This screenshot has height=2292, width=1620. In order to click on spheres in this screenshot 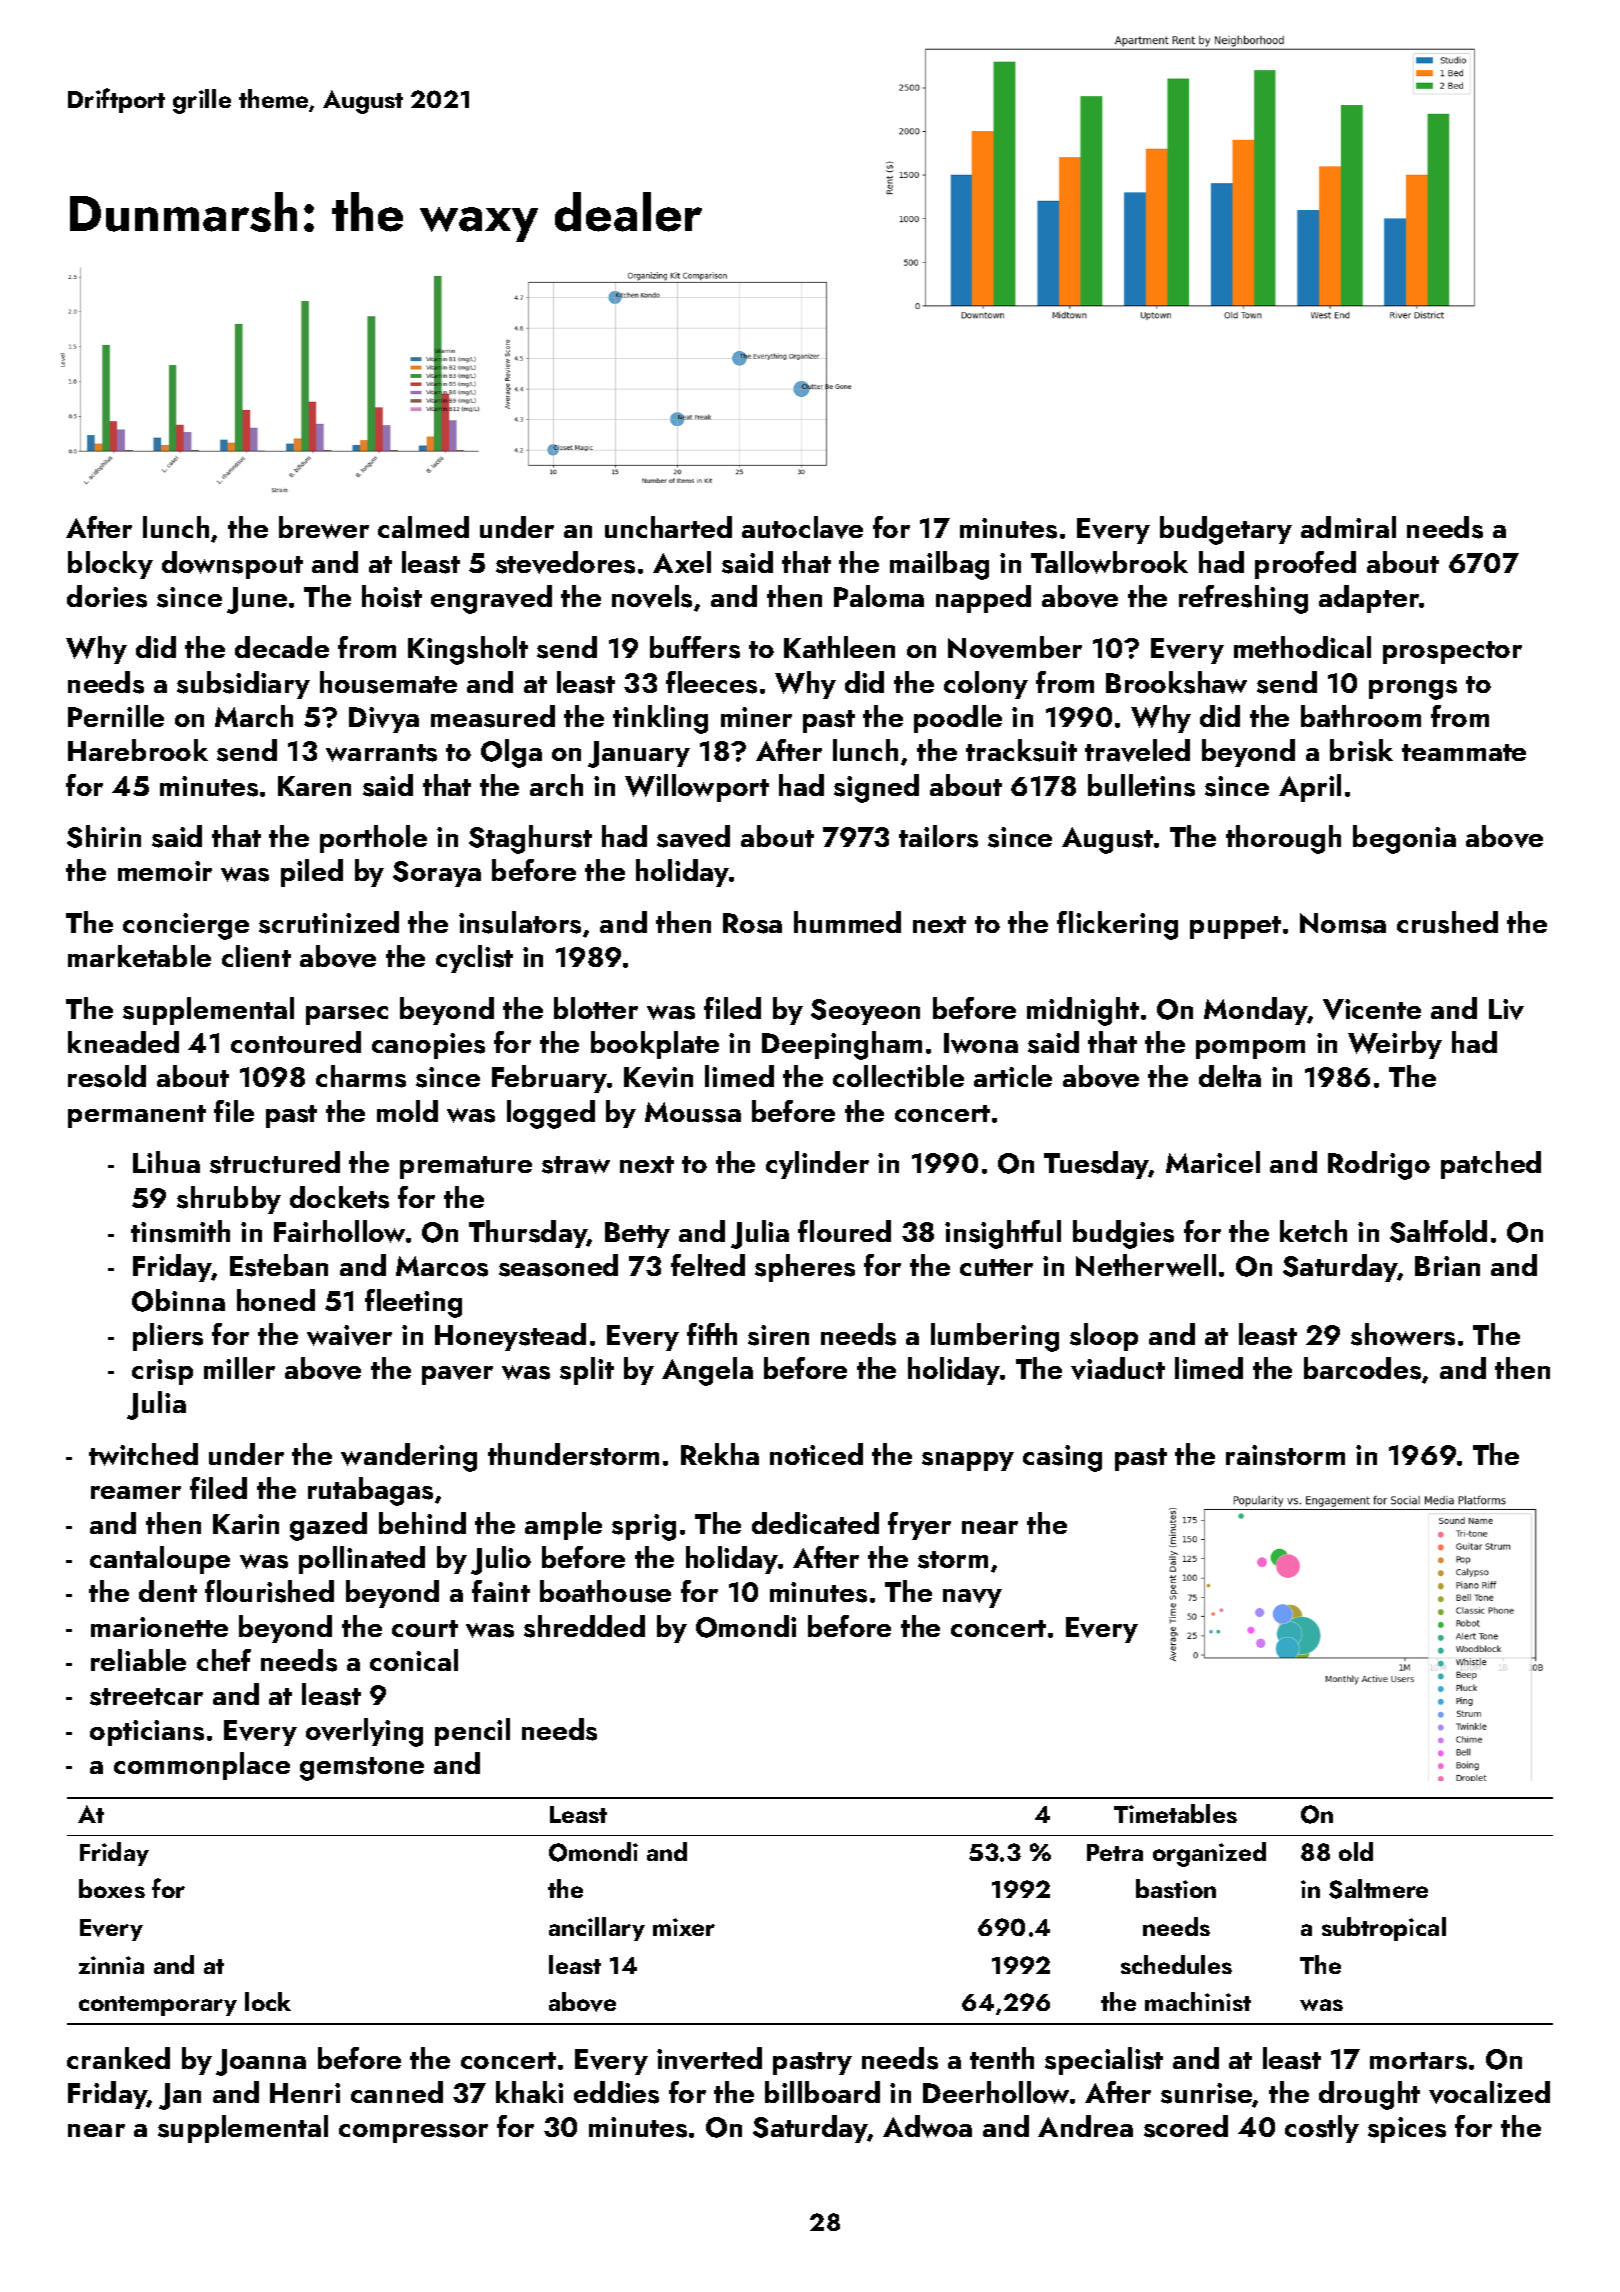, I will do `click(805, 1268)`.
